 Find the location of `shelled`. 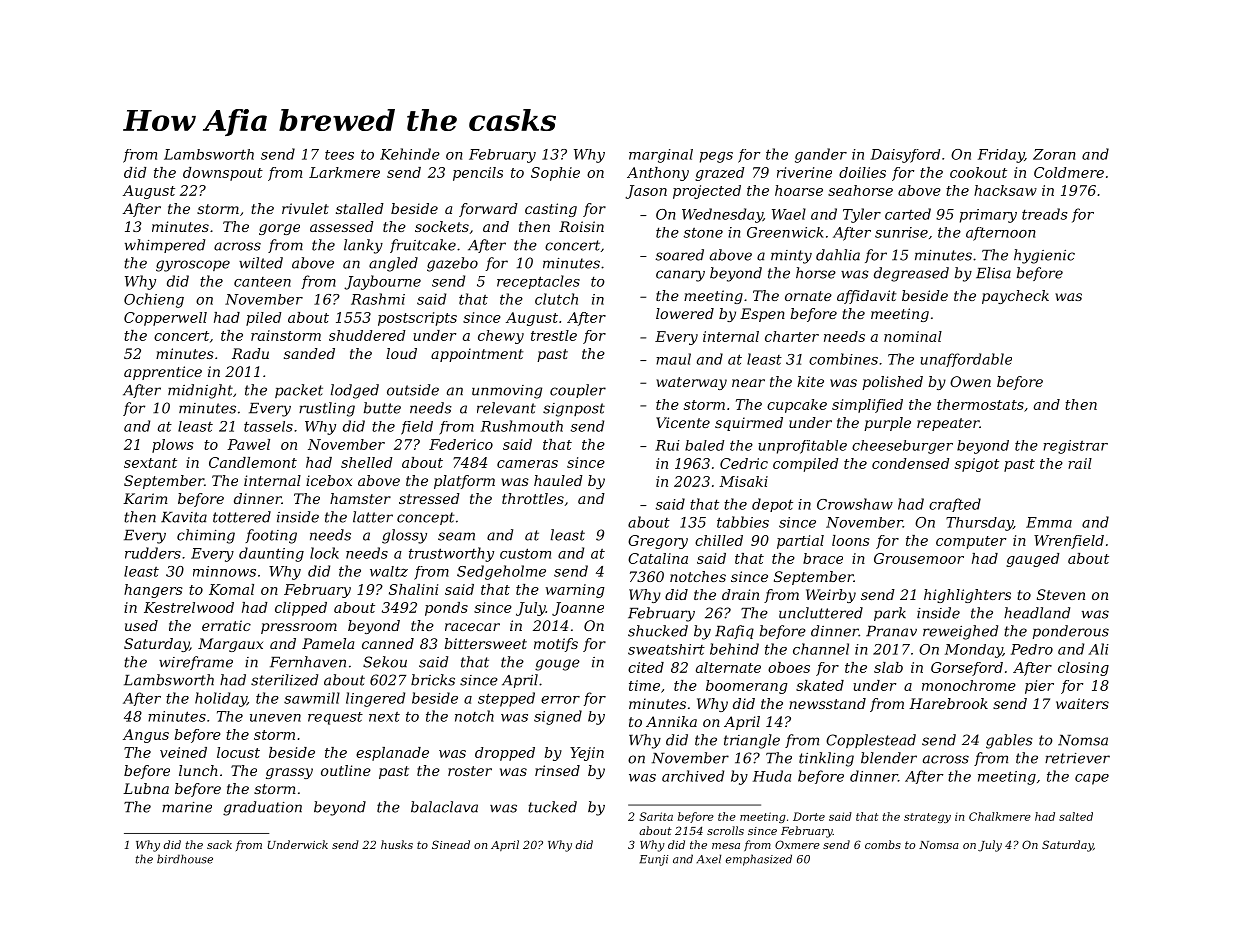

shelled is located at coordinates (367, 462).
